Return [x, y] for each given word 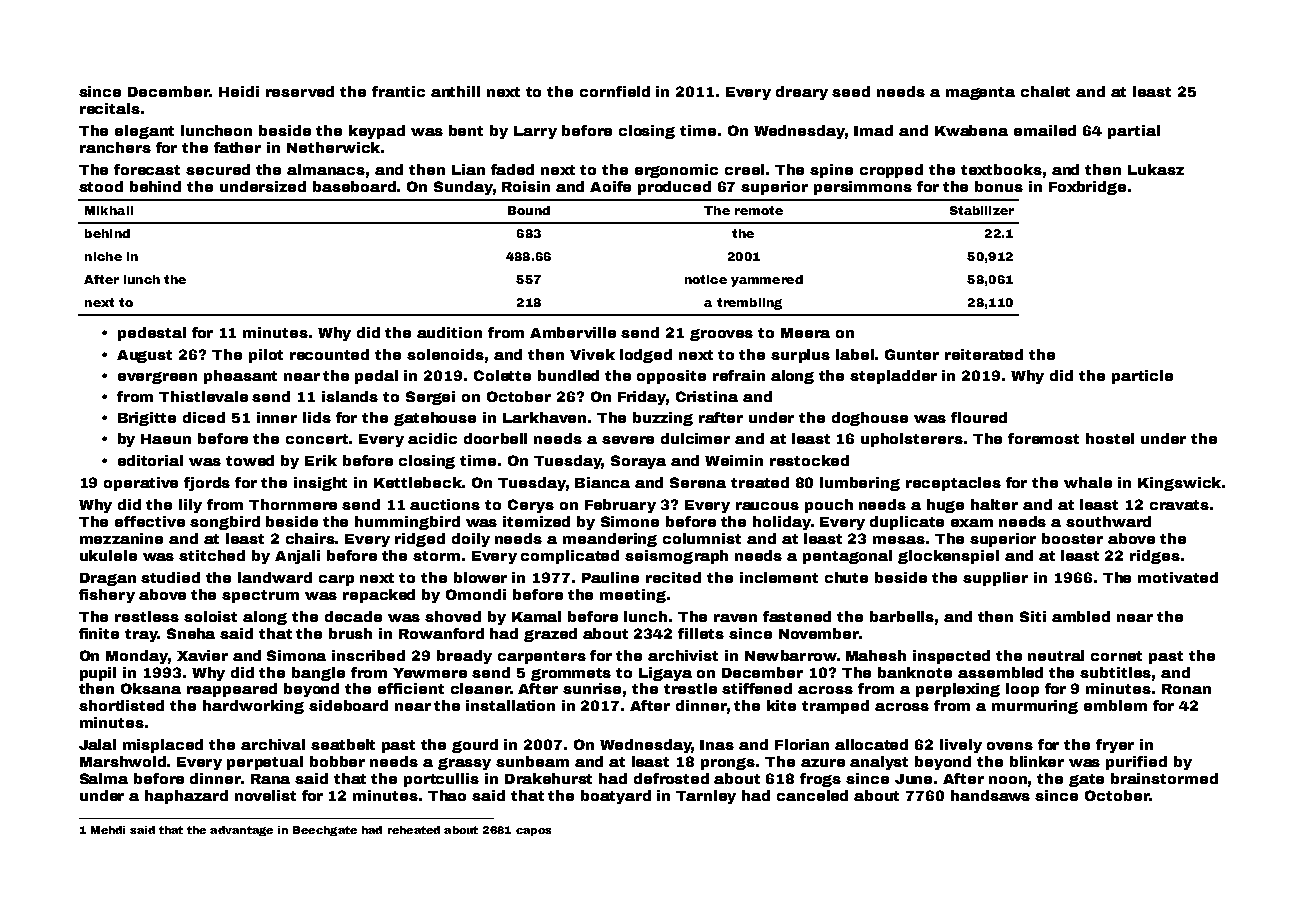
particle [1142, 377]
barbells [902, 616]
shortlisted [121, 705]
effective [150, 521]
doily [471, 540]
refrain [739, 375]
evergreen [157, 378]
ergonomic [676, 171]
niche [103, 256]
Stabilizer [982, 210]
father [237, 147]
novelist [265, 795]
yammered [767, 281]
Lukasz [1156, 169]
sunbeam [532, 761]
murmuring [1035, 707]
